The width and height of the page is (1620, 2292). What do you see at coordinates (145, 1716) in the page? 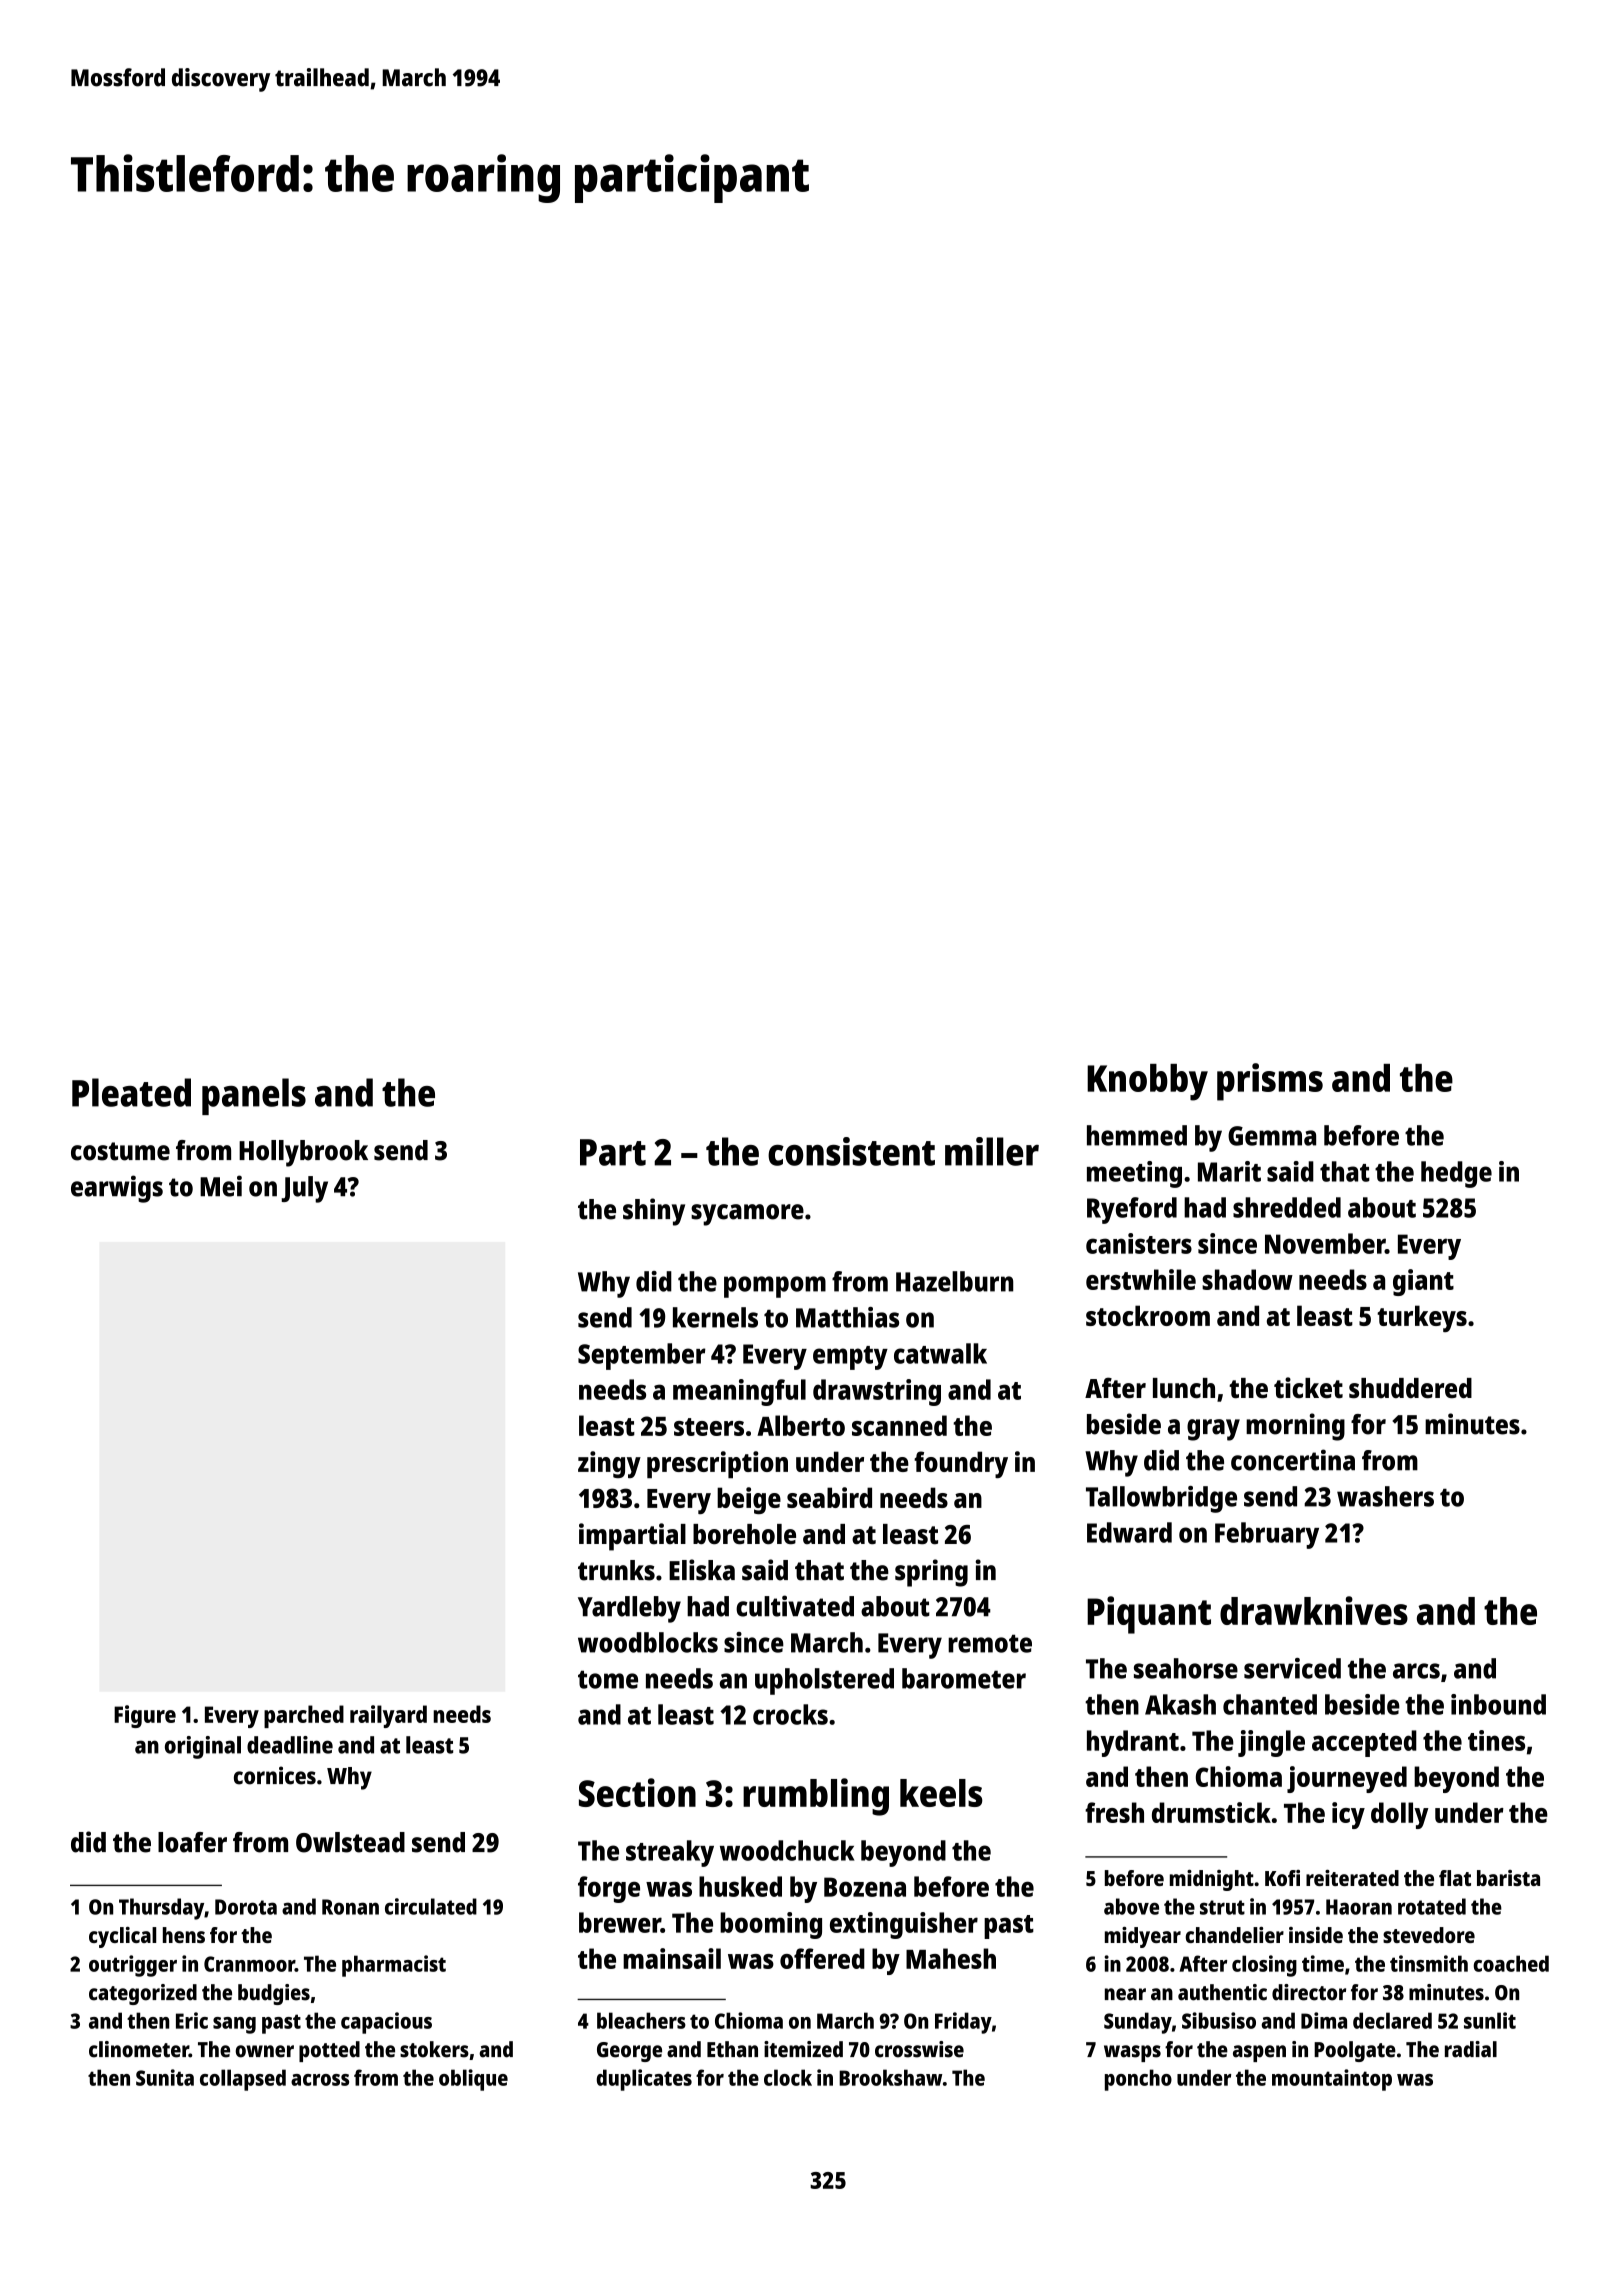
I see `Figure` at bounding box center [145, 1716].
